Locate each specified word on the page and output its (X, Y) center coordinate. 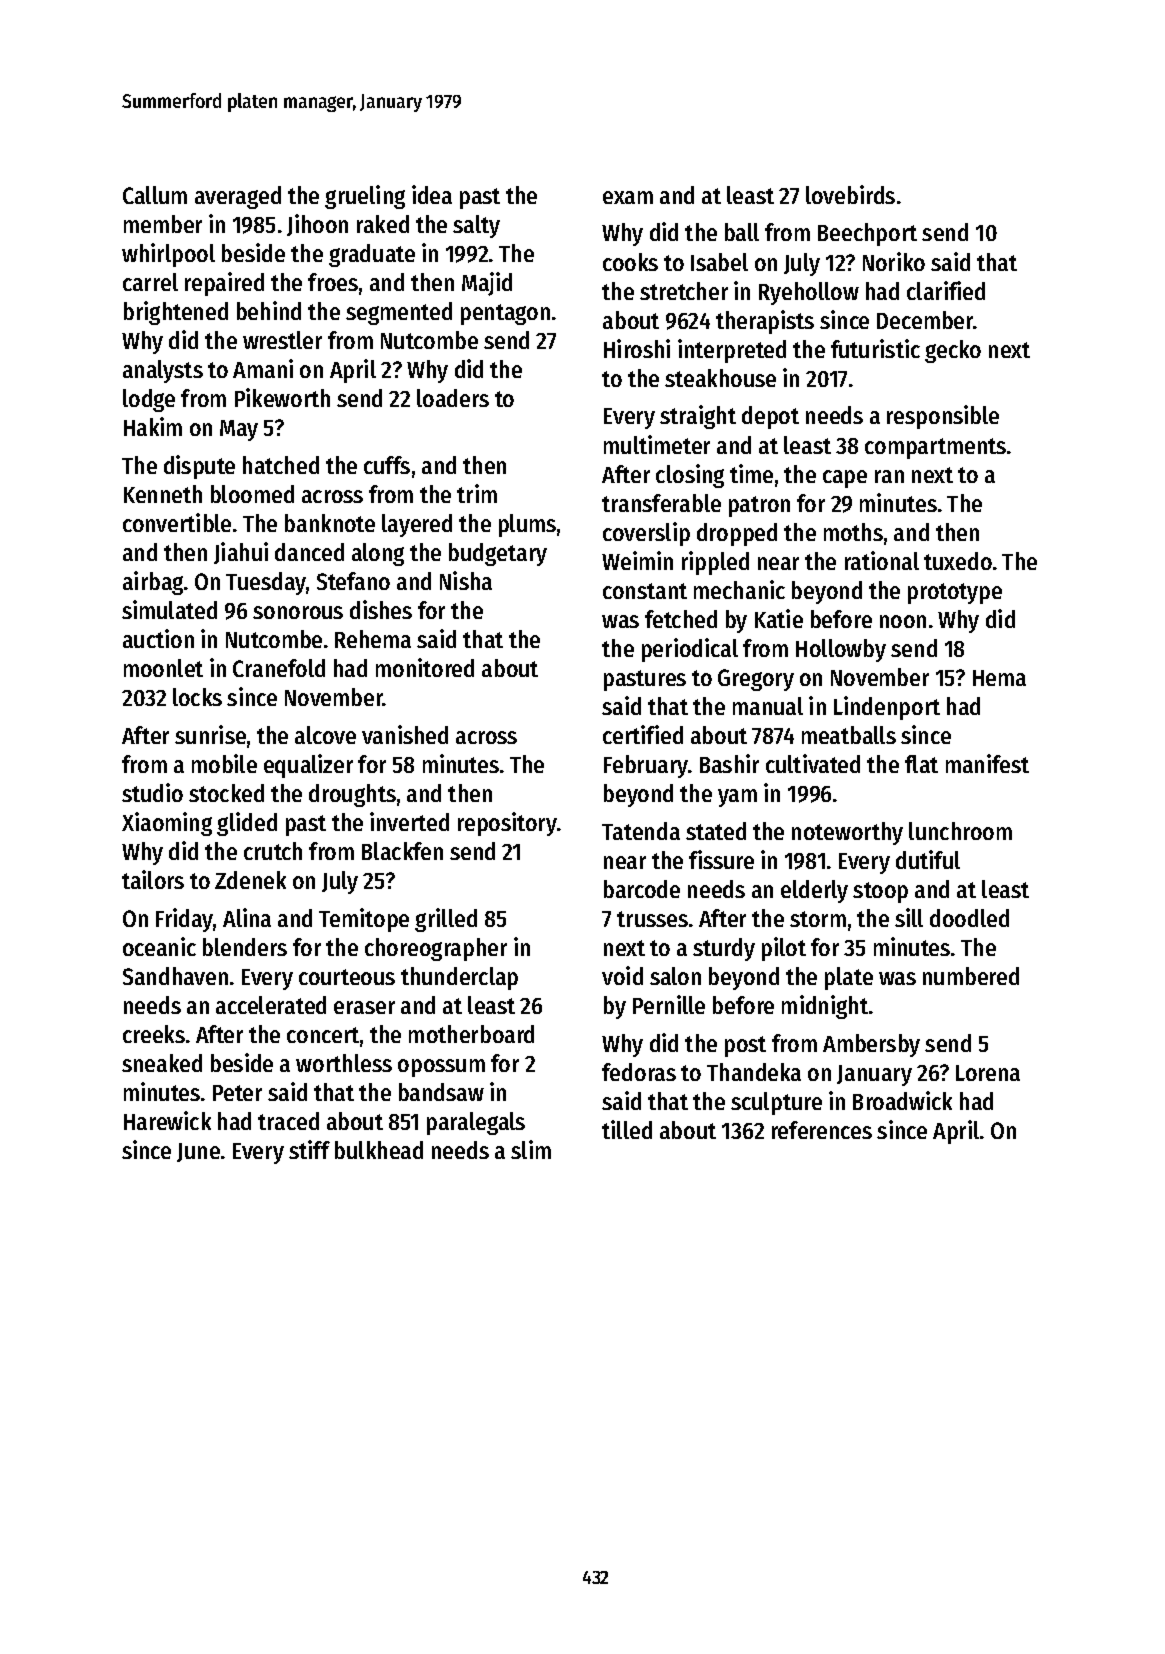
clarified (946, 290)
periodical (690, 650)
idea (432, 194)
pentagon (505, 314)
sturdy (724, 949)
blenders (245, 947)
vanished (405, 734)
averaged (238, 197)
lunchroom (960, 831)
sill (909, 917)
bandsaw (441, 1092)
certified (643, 734)
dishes (381, 609)
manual (768, 706)
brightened (176, 313)
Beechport (867, 234)
